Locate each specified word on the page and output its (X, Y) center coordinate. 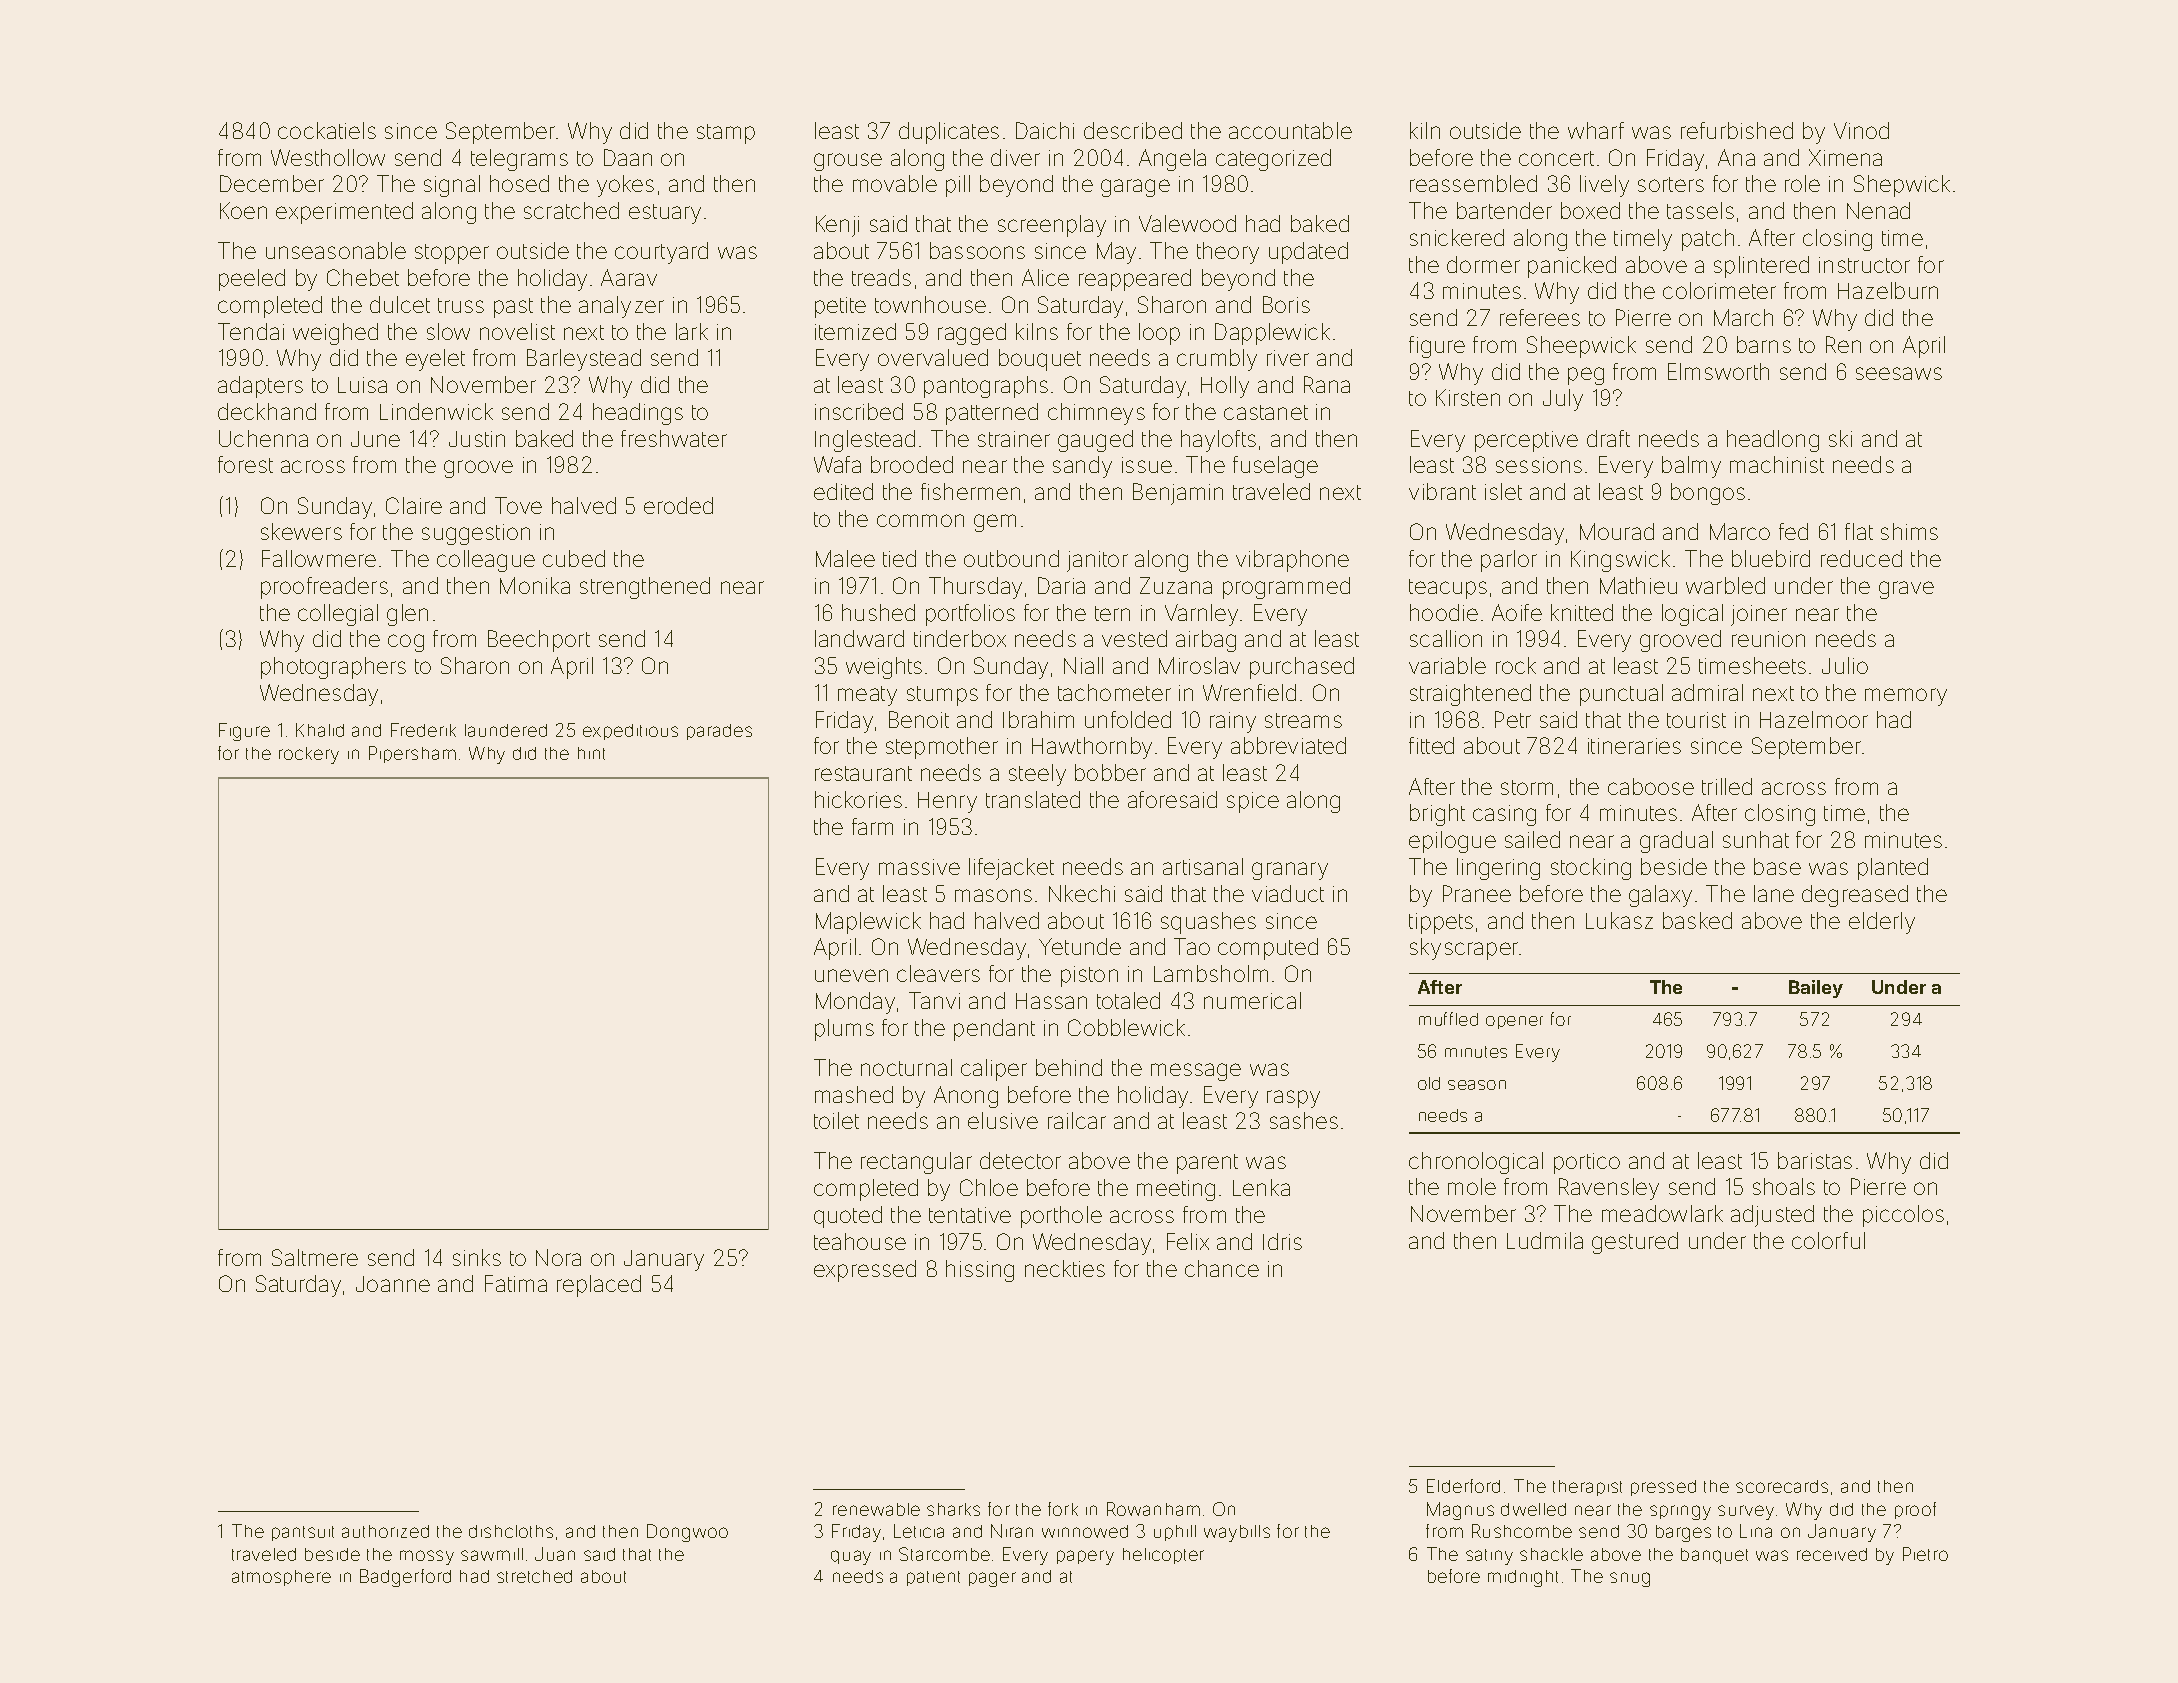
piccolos (1903, 1216)
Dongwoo (687, 1533)
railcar (1077, 1120)
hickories (858, 799)
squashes (1208, 923)
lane (1774, 893)
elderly (1882, 923)
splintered (1761, 267)
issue (1147, 465)
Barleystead (584, 360)
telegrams (519, 160)
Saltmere (315, 1257)
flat (1859, 531)
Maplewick (868, 923)
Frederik (423, 730)
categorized (1273, 160)
